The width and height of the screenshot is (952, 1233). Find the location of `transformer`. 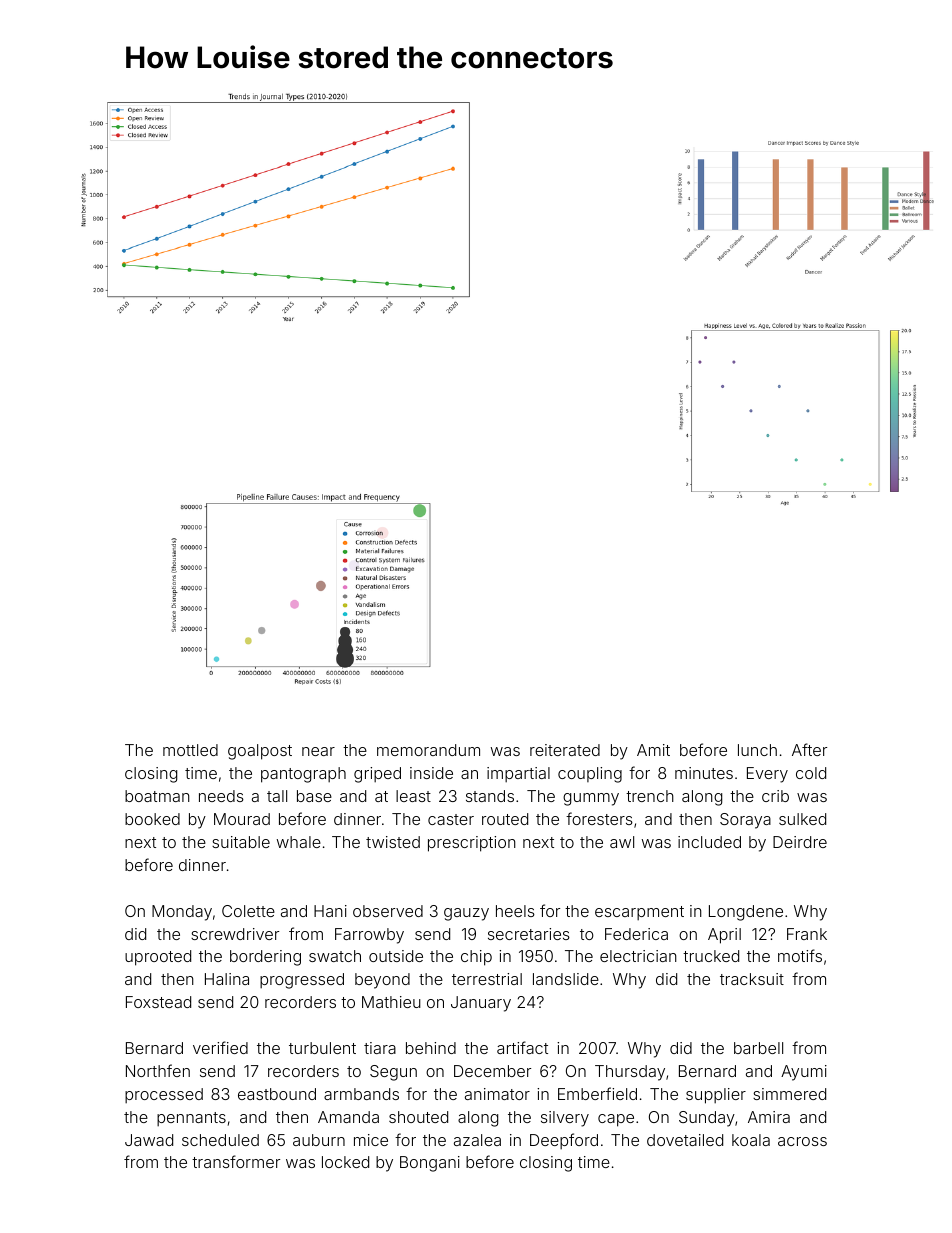

transformer is located at coordinates (236, 1161).
